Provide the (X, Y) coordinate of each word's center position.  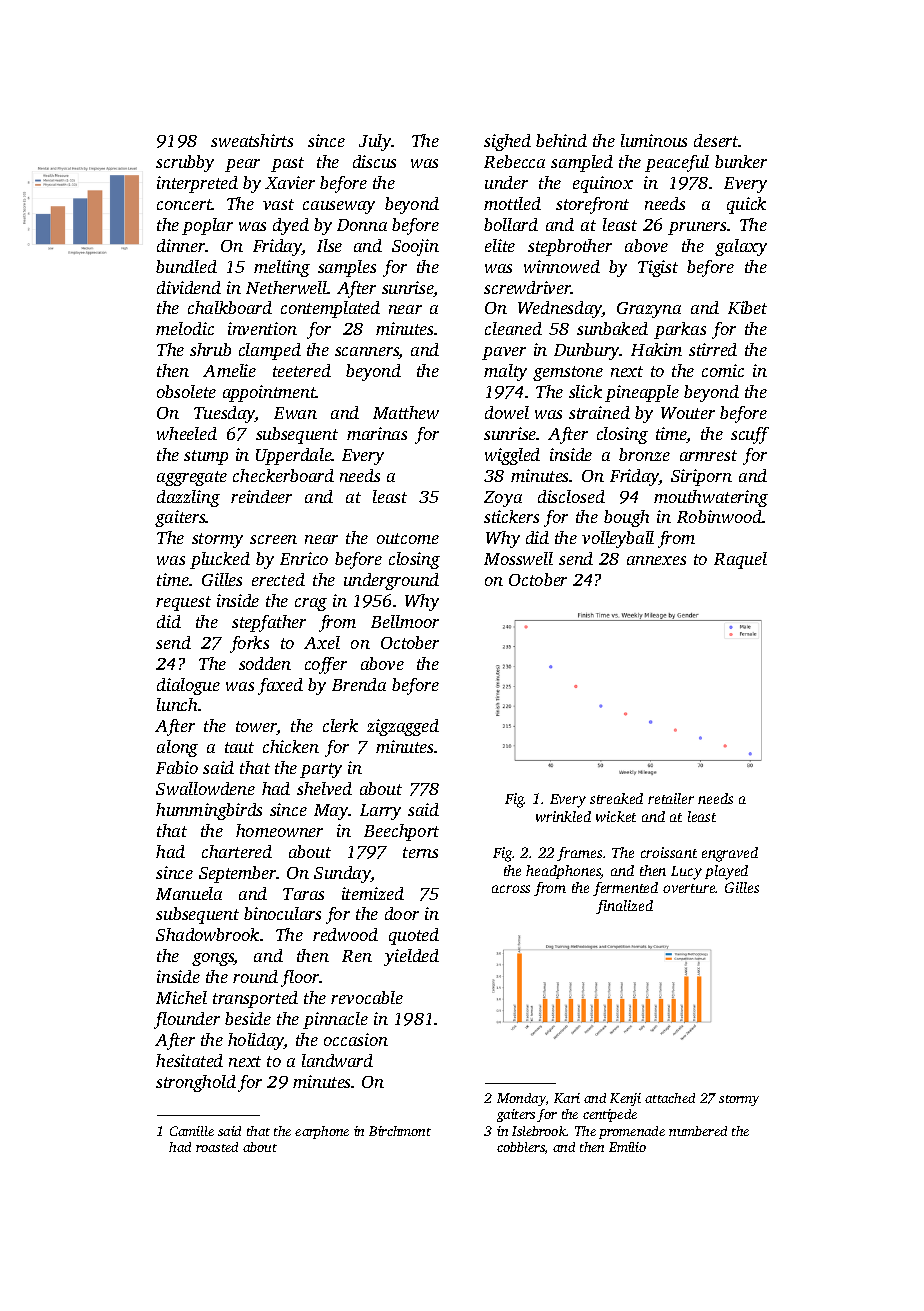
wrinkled (563, 816)
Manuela (189, 893)
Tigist (658, 268)
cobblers (521, 1147)
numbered (698, 1131)
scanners (367, 353)
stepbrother (570, 247)
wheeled (187, 433)
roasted (217, 1147)
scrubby (185, 163)
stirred (713, 349)
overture (689, 888)
